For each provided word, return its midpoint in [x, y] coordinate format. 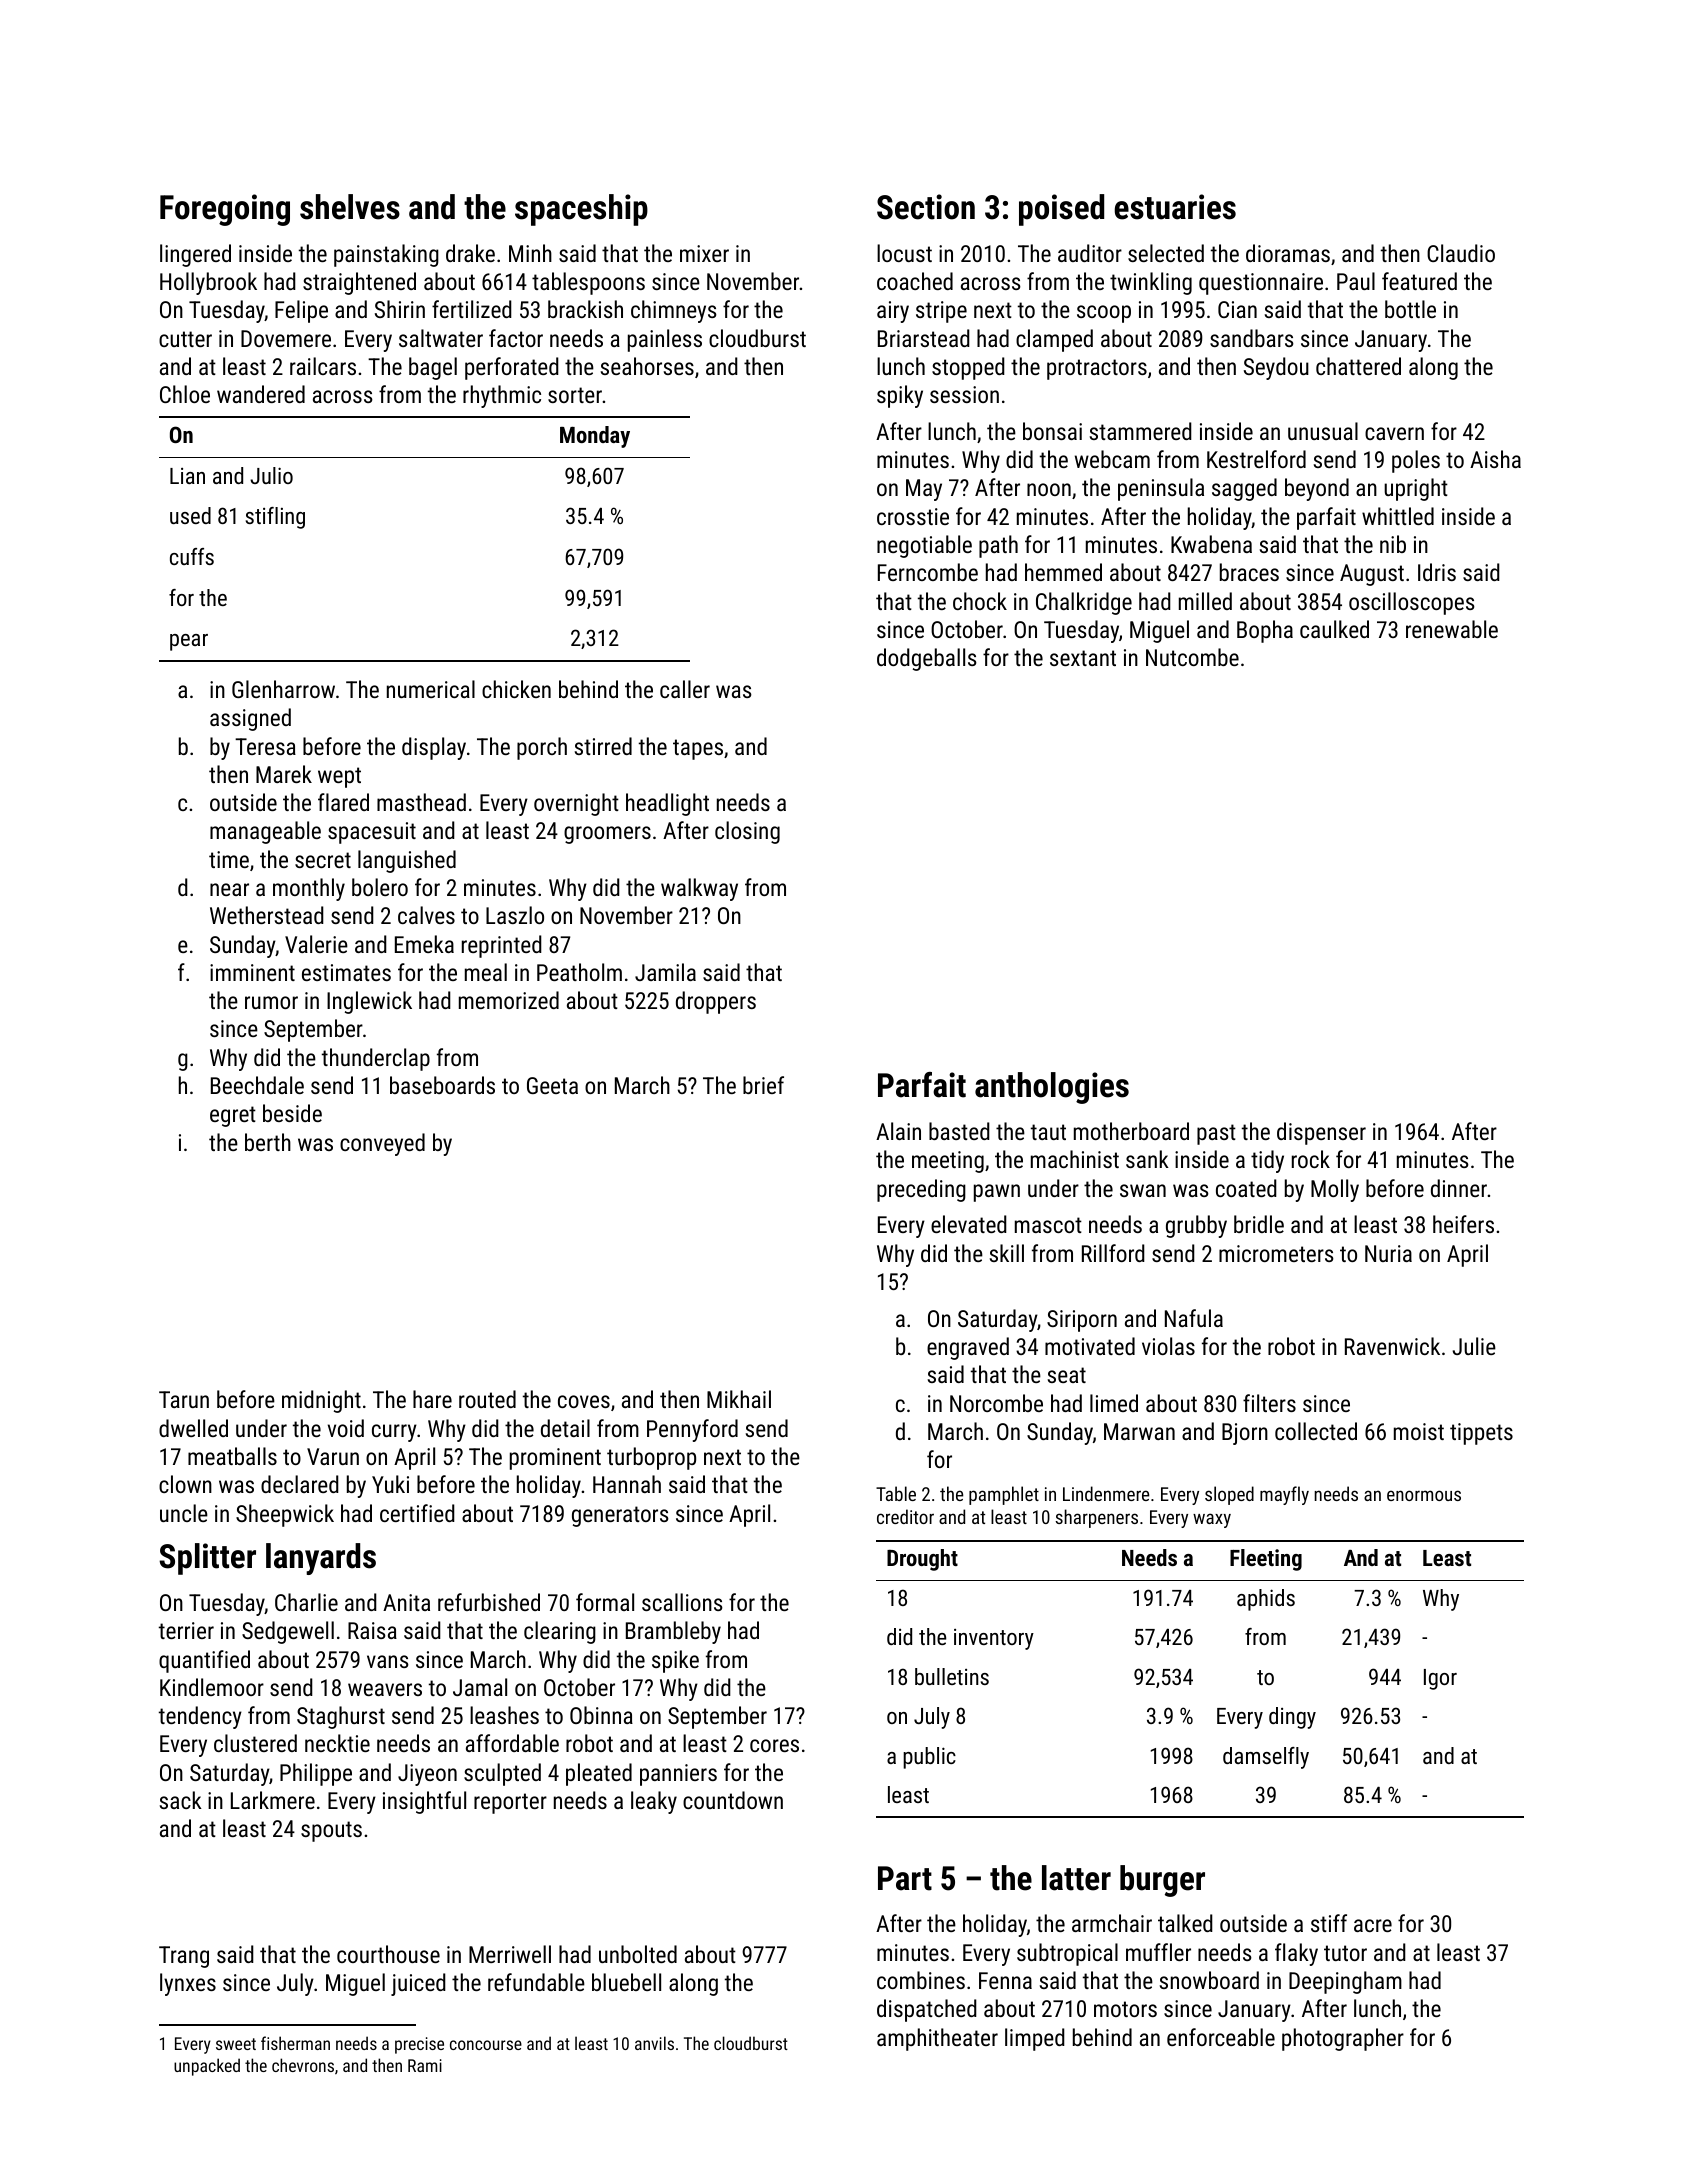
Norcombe [996, 1403]
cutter [185, 339]
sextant [1083, 658]
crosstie [913, 516]
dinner [1459, 1188]
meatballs [232, 1456]
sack [181, 1800]
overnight [576, 804]
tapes [698, 749]
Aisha [1495, 459]
